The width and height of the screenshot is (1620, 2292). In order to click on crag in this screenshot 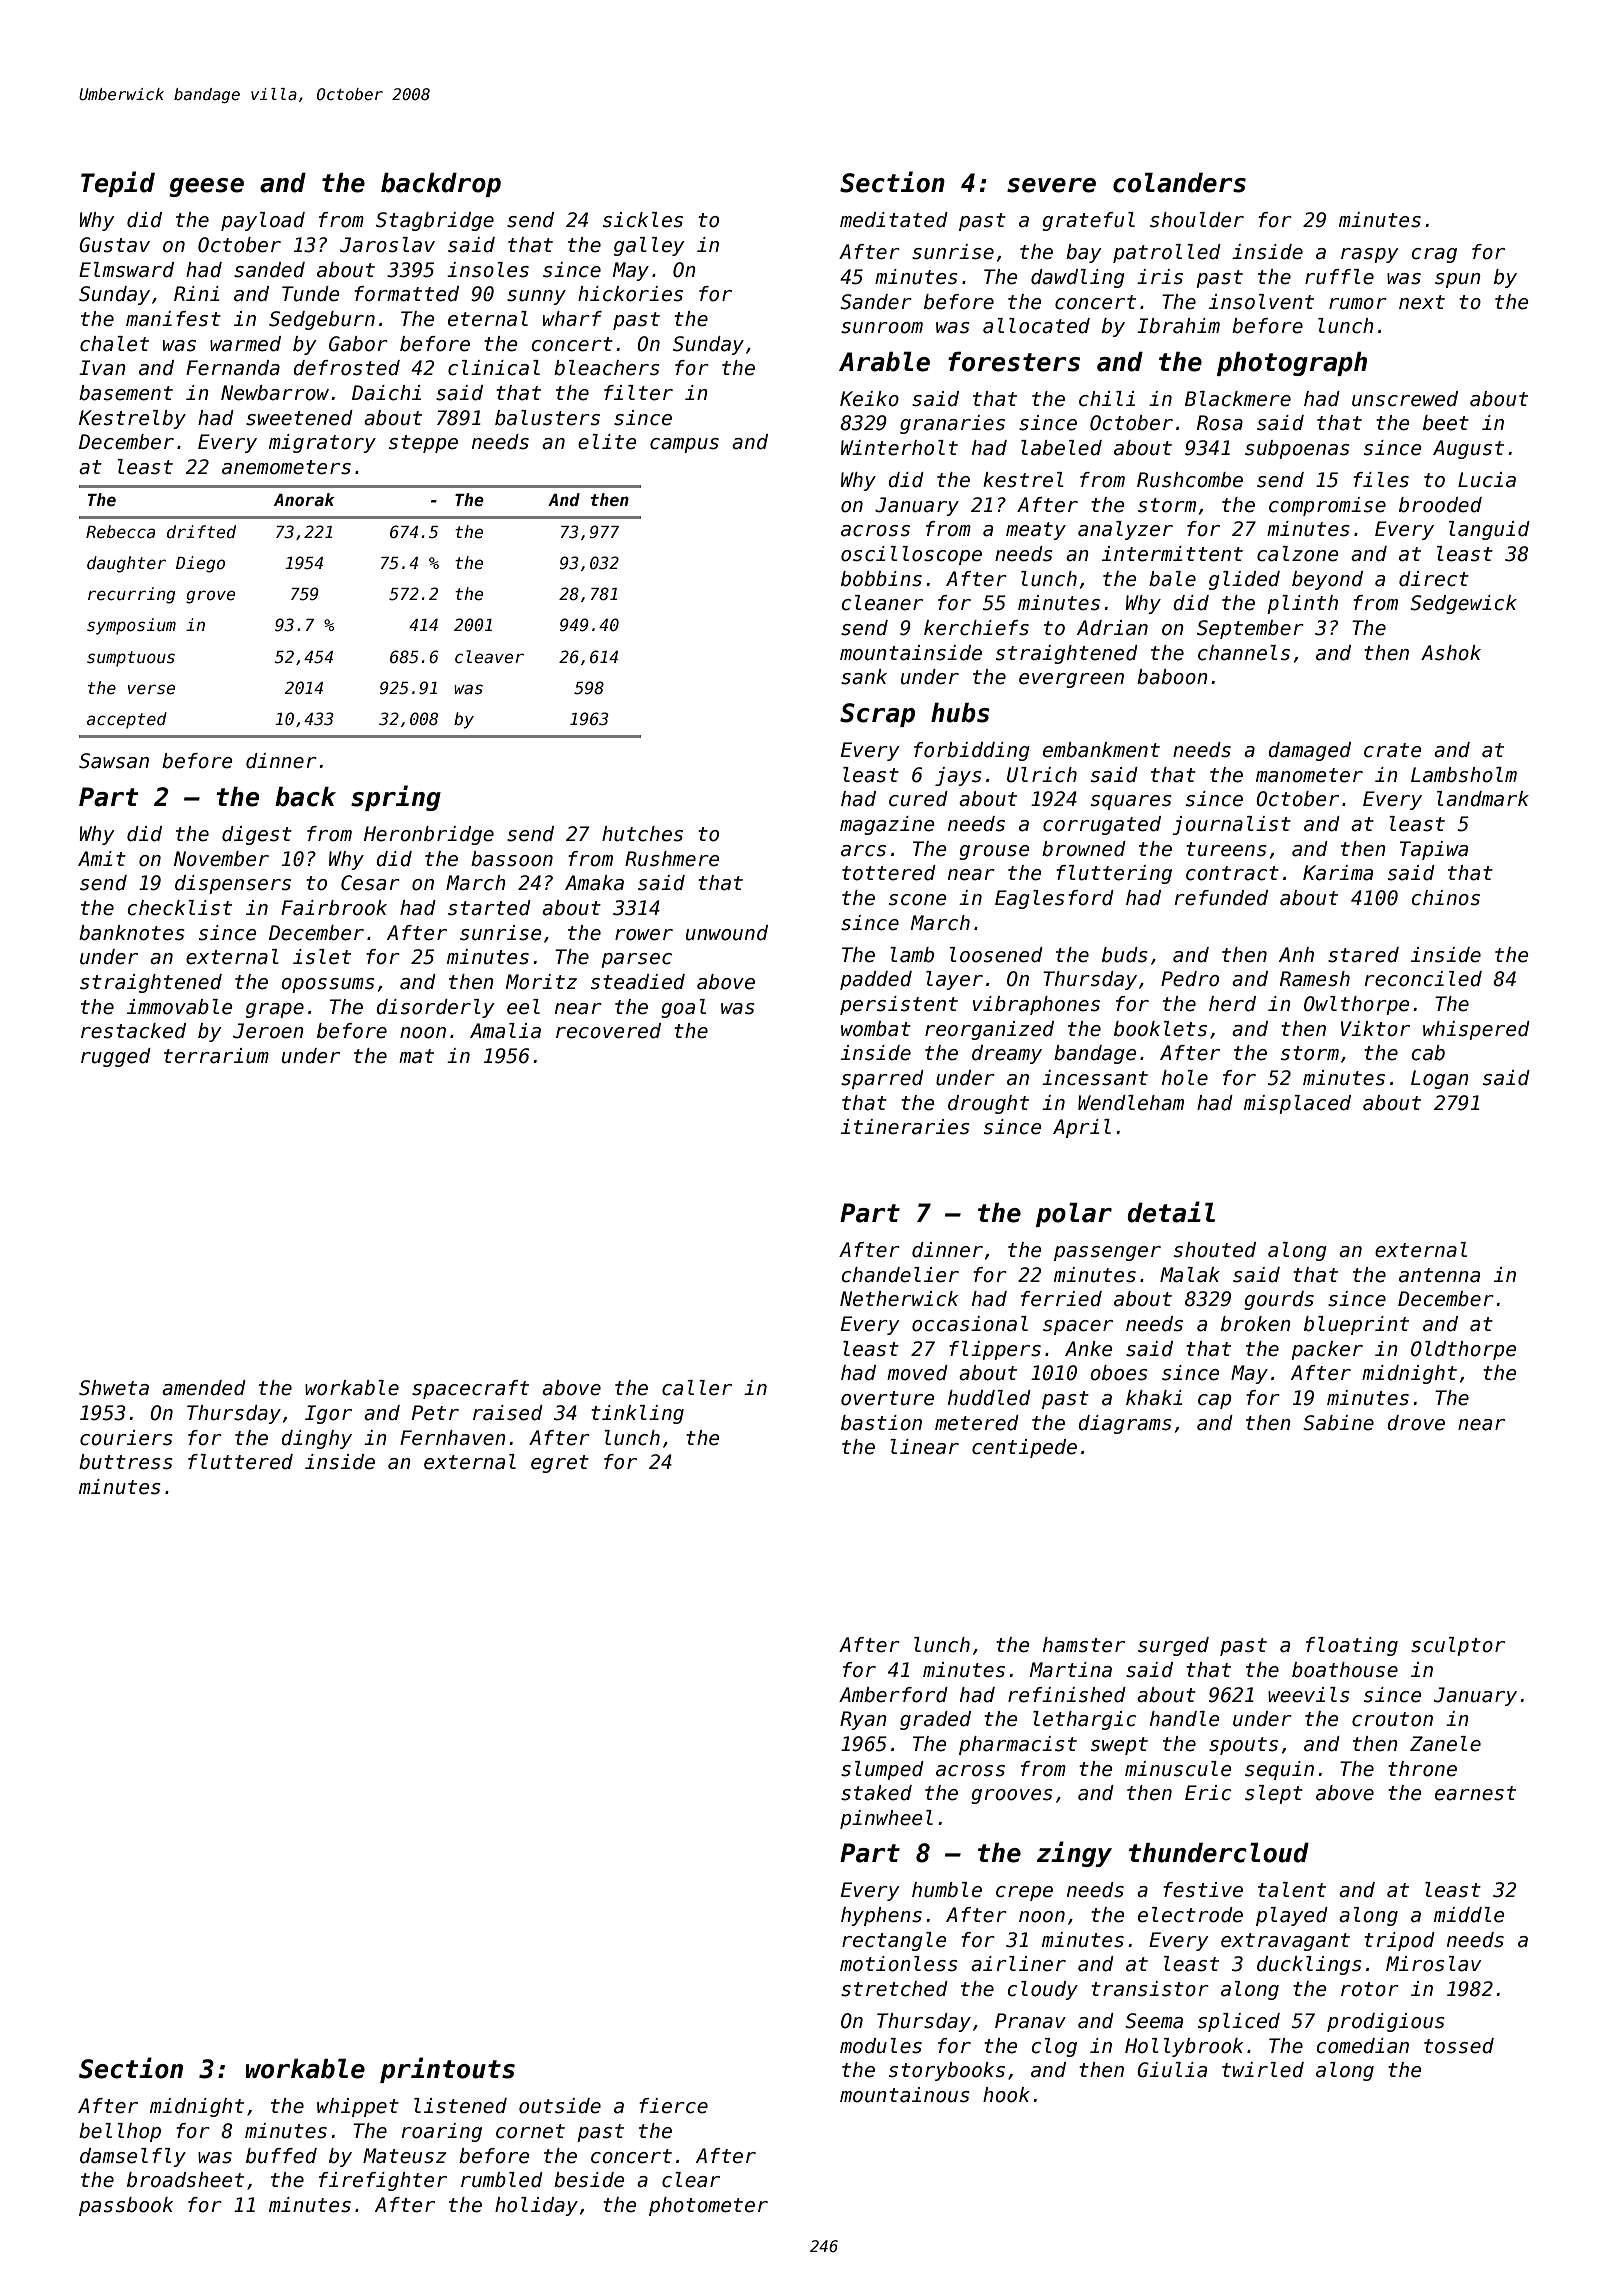, I will do `click(1434, 255)`.
